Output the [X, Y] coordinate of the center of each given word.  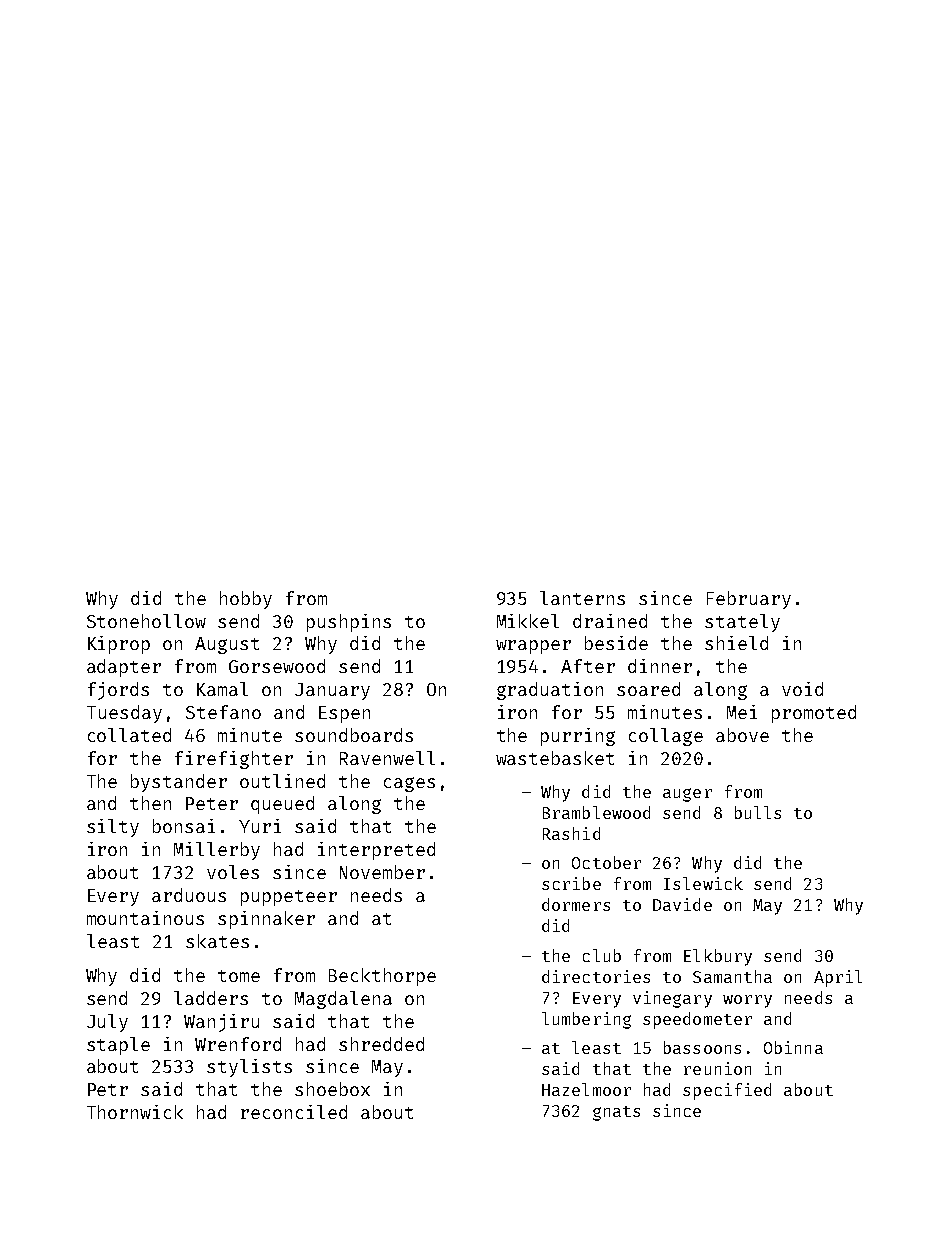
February [749, 600]
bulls [758, 812]
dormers [576, 904]
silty [113, 828]
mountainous [145, 918]
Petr [108, 1089]
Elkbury [718, 957]
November [382, 872]
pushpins [349, 623]
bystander [179, 783]
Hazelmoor [586, 1089]
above [742, 735]
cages [409, 784]
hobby [246, 600]
